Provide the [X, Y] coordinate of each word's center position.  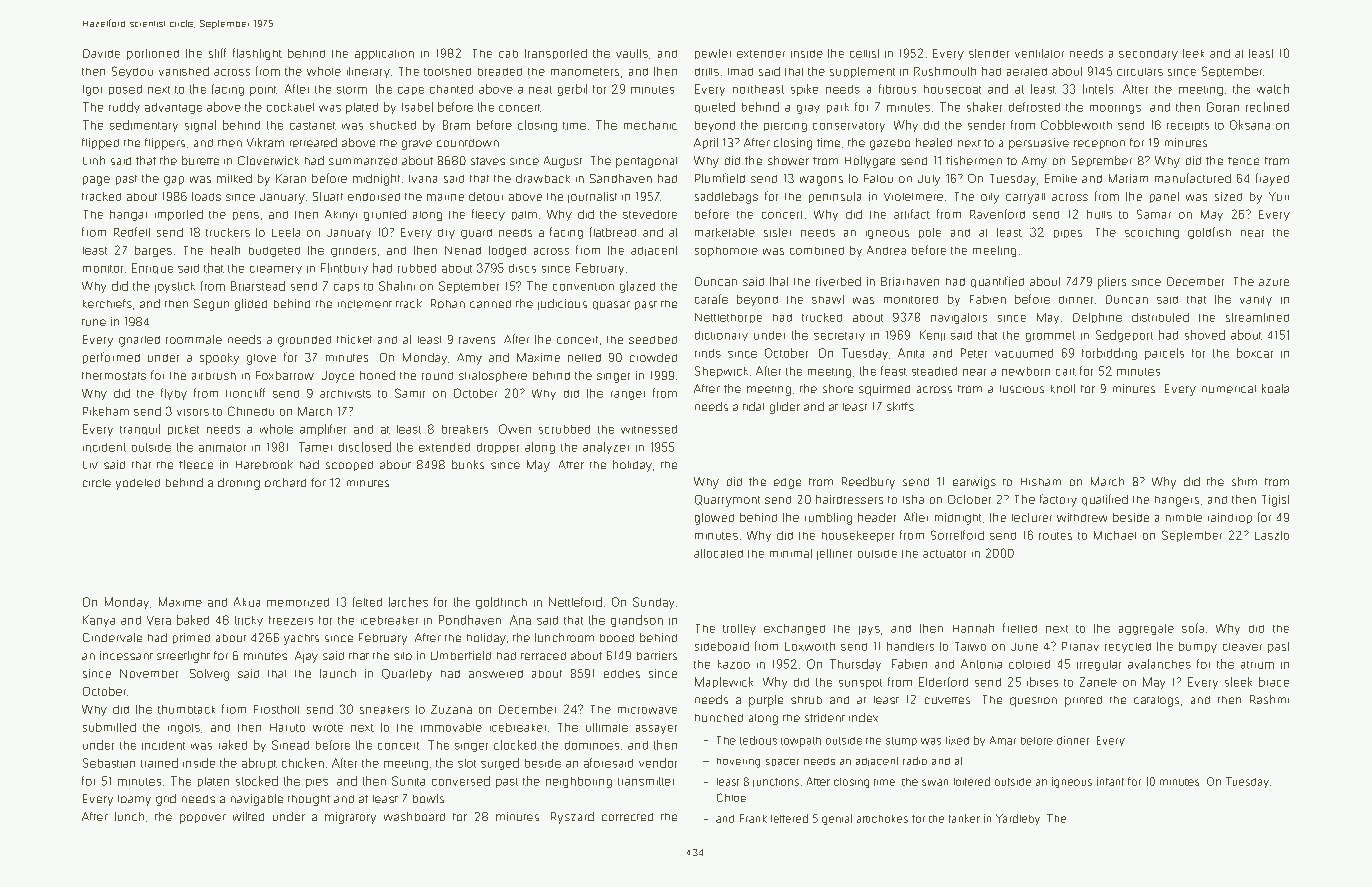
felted [367, 602]
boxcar [1255, 353]
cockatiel [290, 107]
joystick [175, 287]
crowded [653, 357]
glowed [714, 519]
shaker [984, 107]
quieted [715, 107]
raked [233, 745]
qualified [1105, 500]
